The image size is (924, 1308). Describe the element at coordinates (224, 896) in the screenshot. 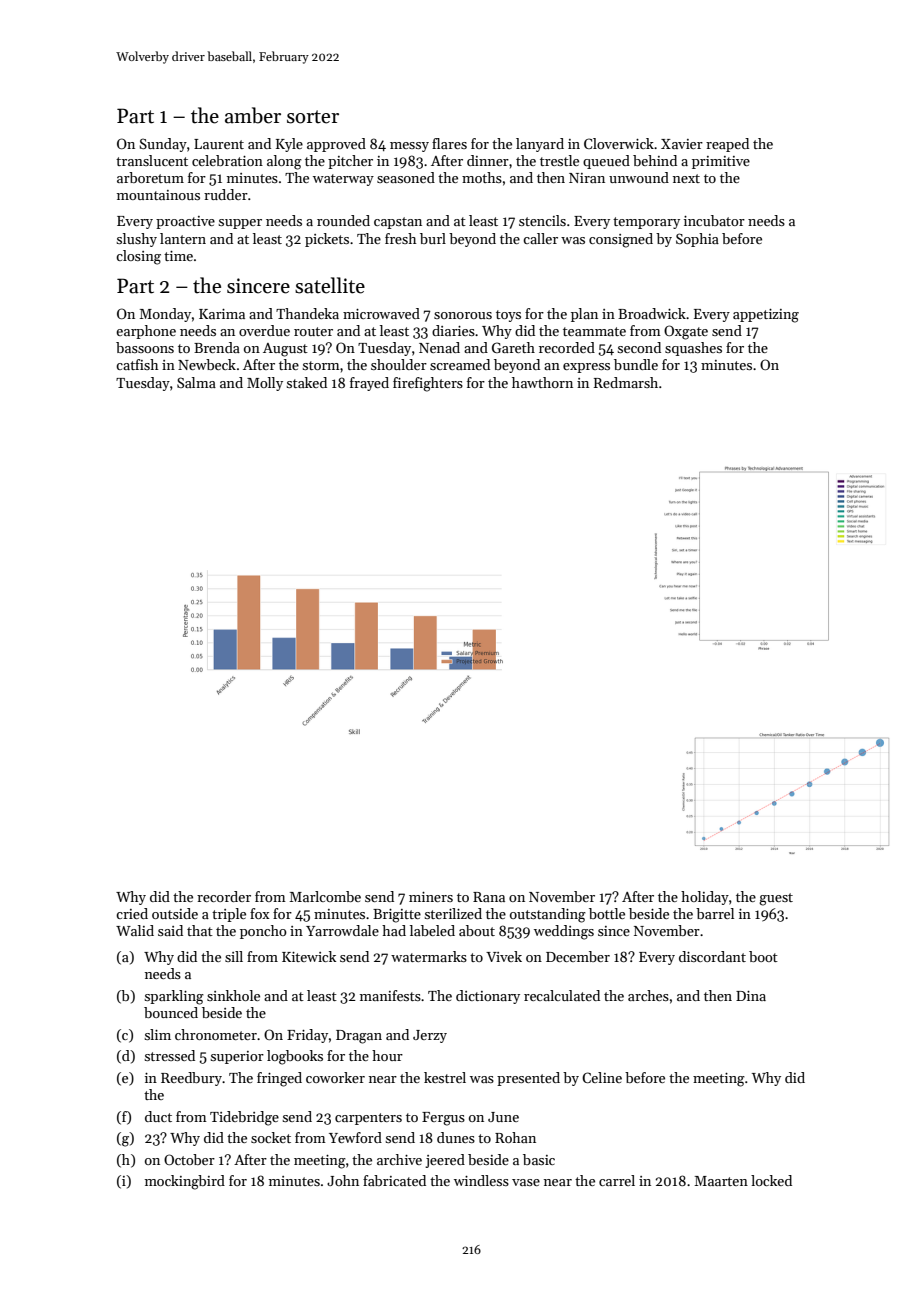

I see `recorder` at that location.
